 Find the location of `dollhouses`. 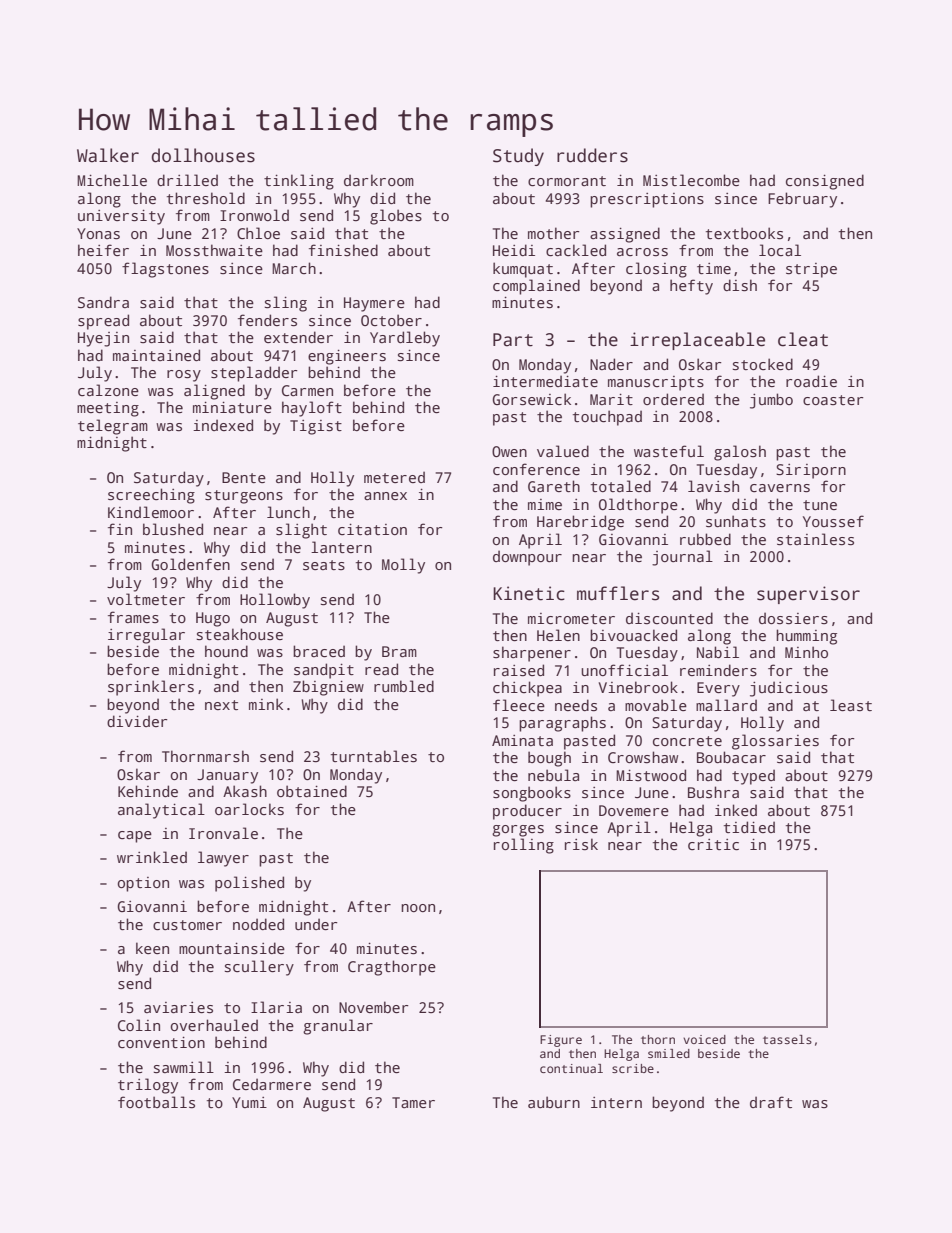

dollhouses is located at coordinates (203, 155).
